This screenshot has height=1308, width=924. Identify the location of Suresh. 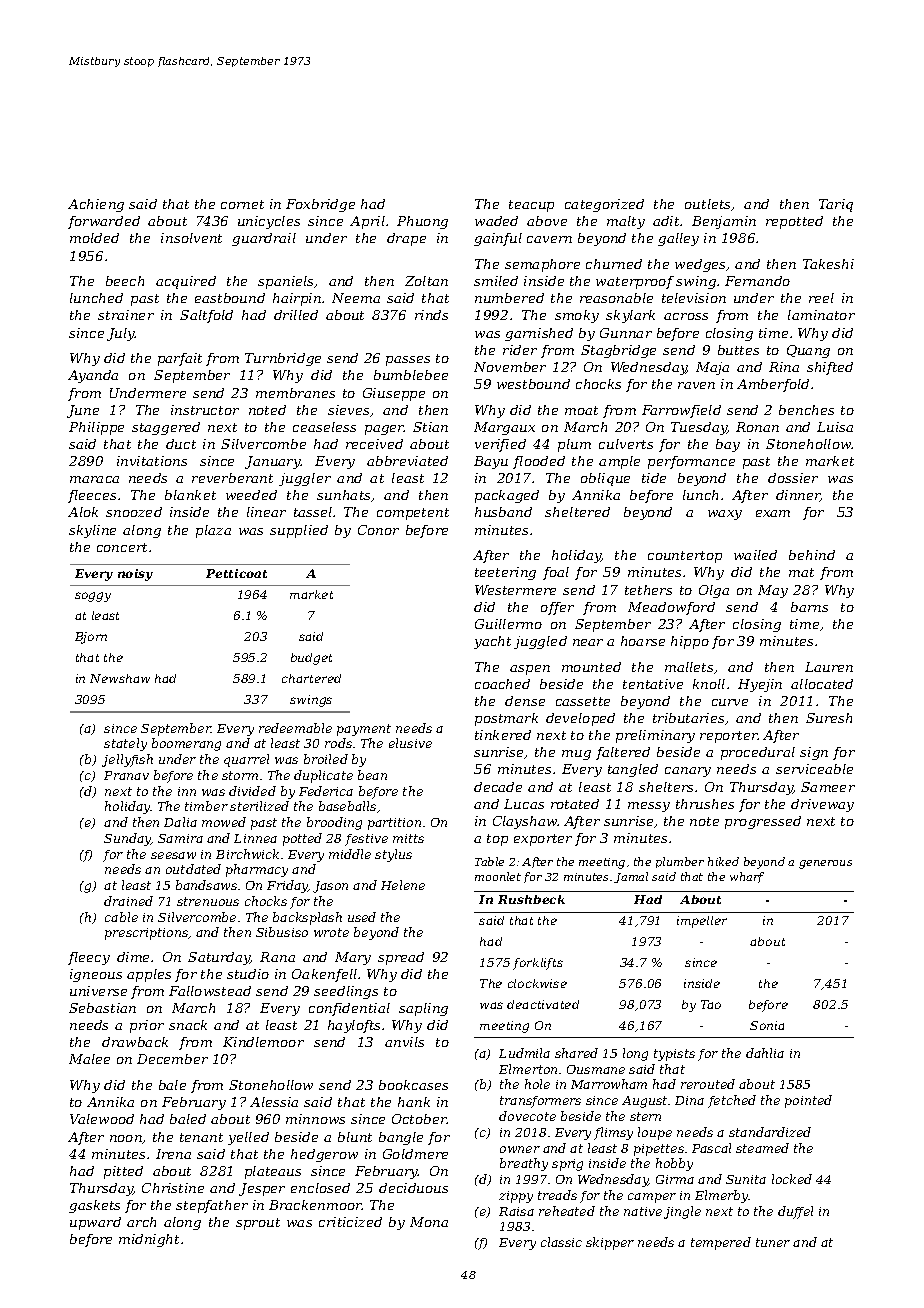
(829, 718).
